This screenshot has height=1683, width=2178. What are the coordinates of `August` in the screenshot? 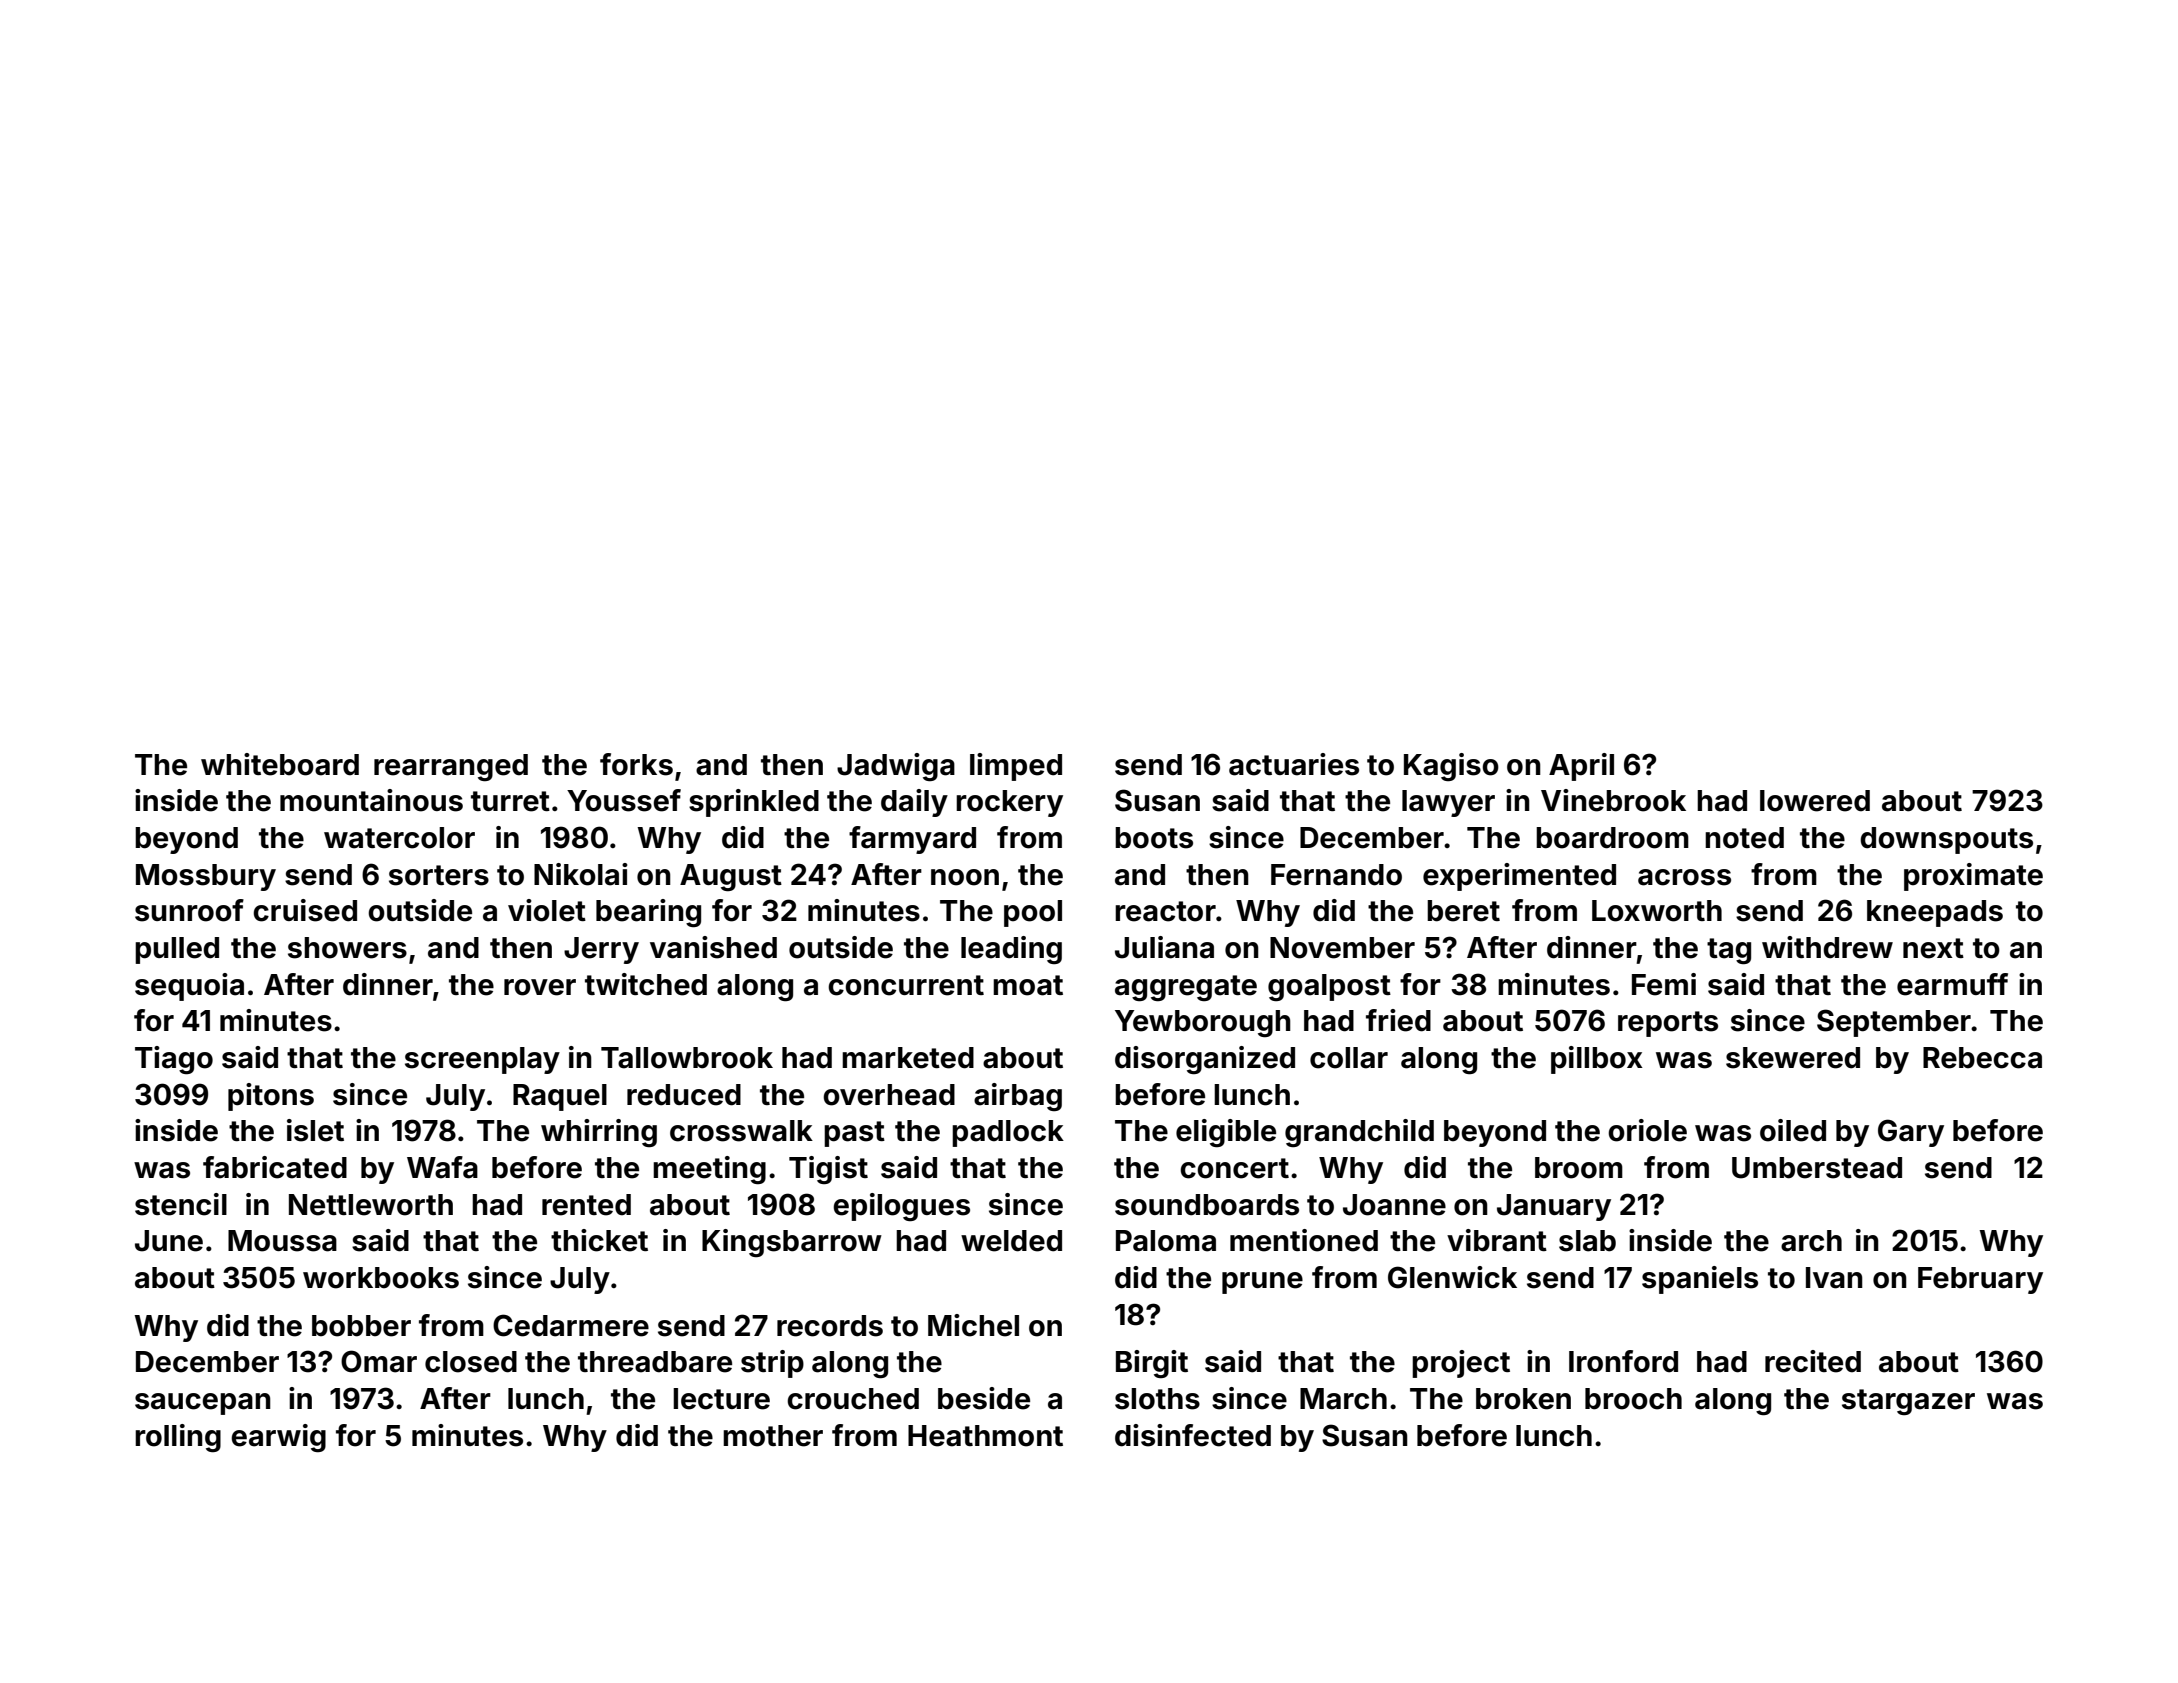 It's located at (731, 878).
